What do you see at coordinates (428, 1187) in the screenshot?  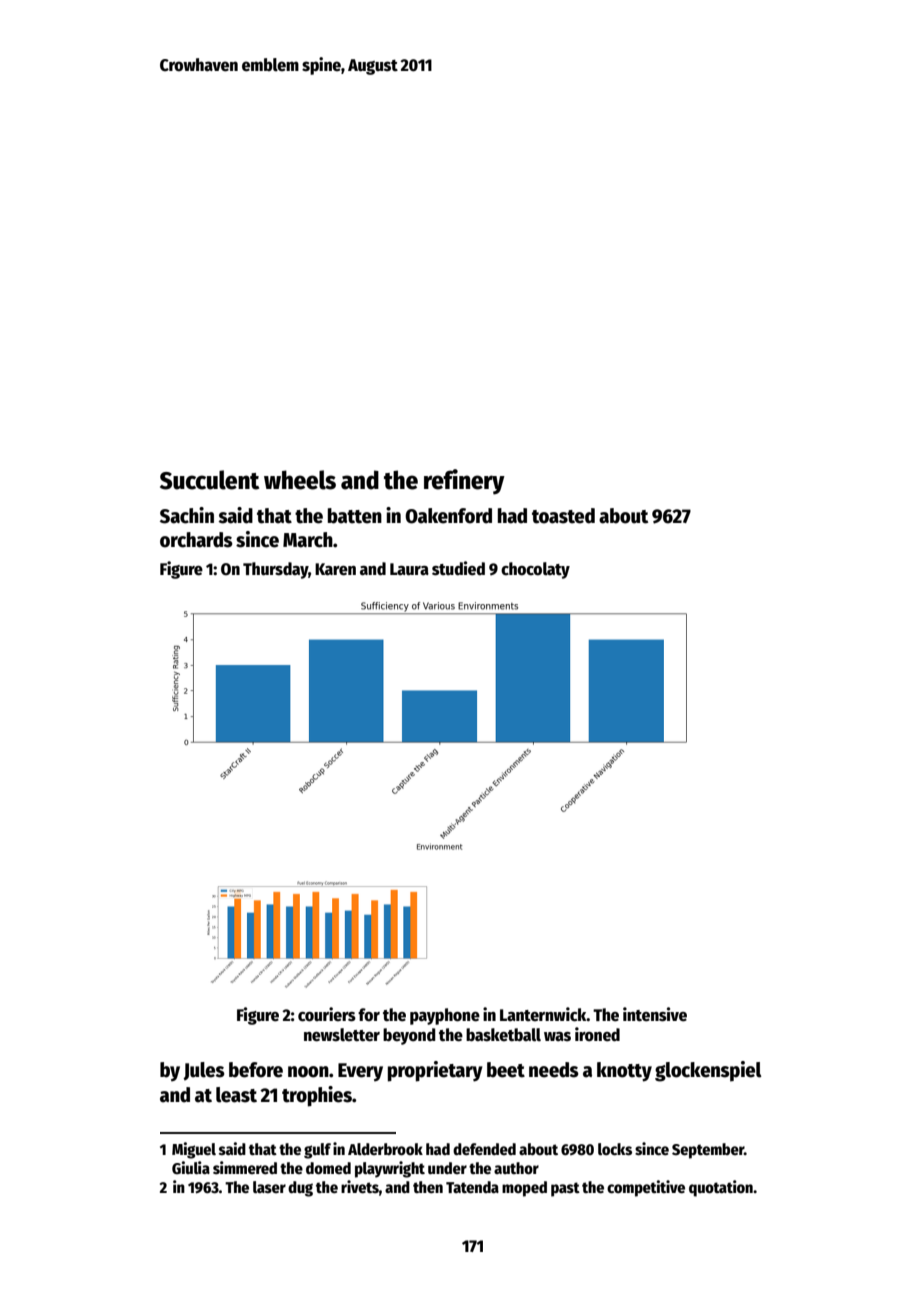 I see `then` at bounding box center [428, 1187].
